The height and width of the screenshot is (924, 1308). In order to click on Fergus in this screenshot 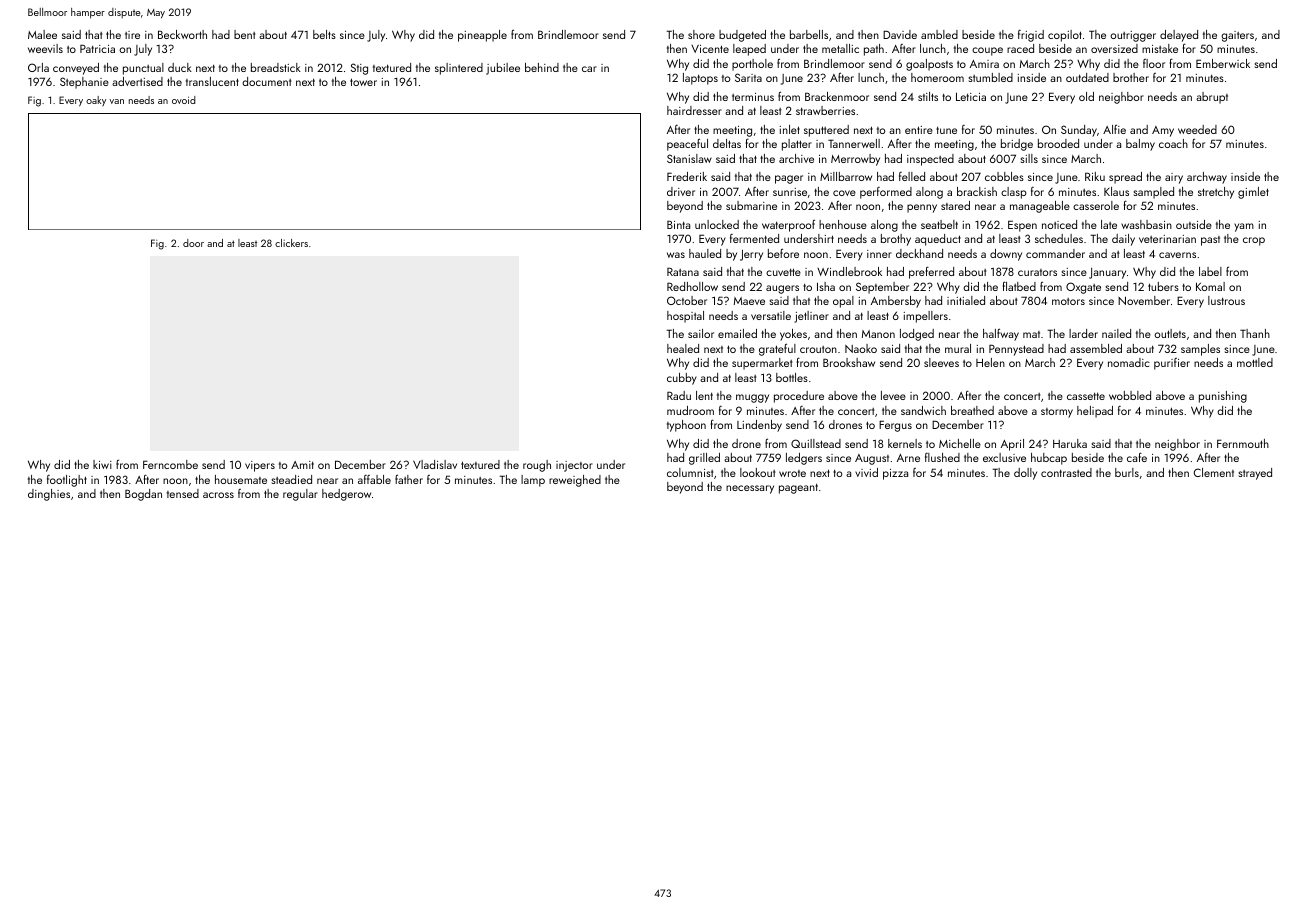, I will do `click(895, 426)`.
